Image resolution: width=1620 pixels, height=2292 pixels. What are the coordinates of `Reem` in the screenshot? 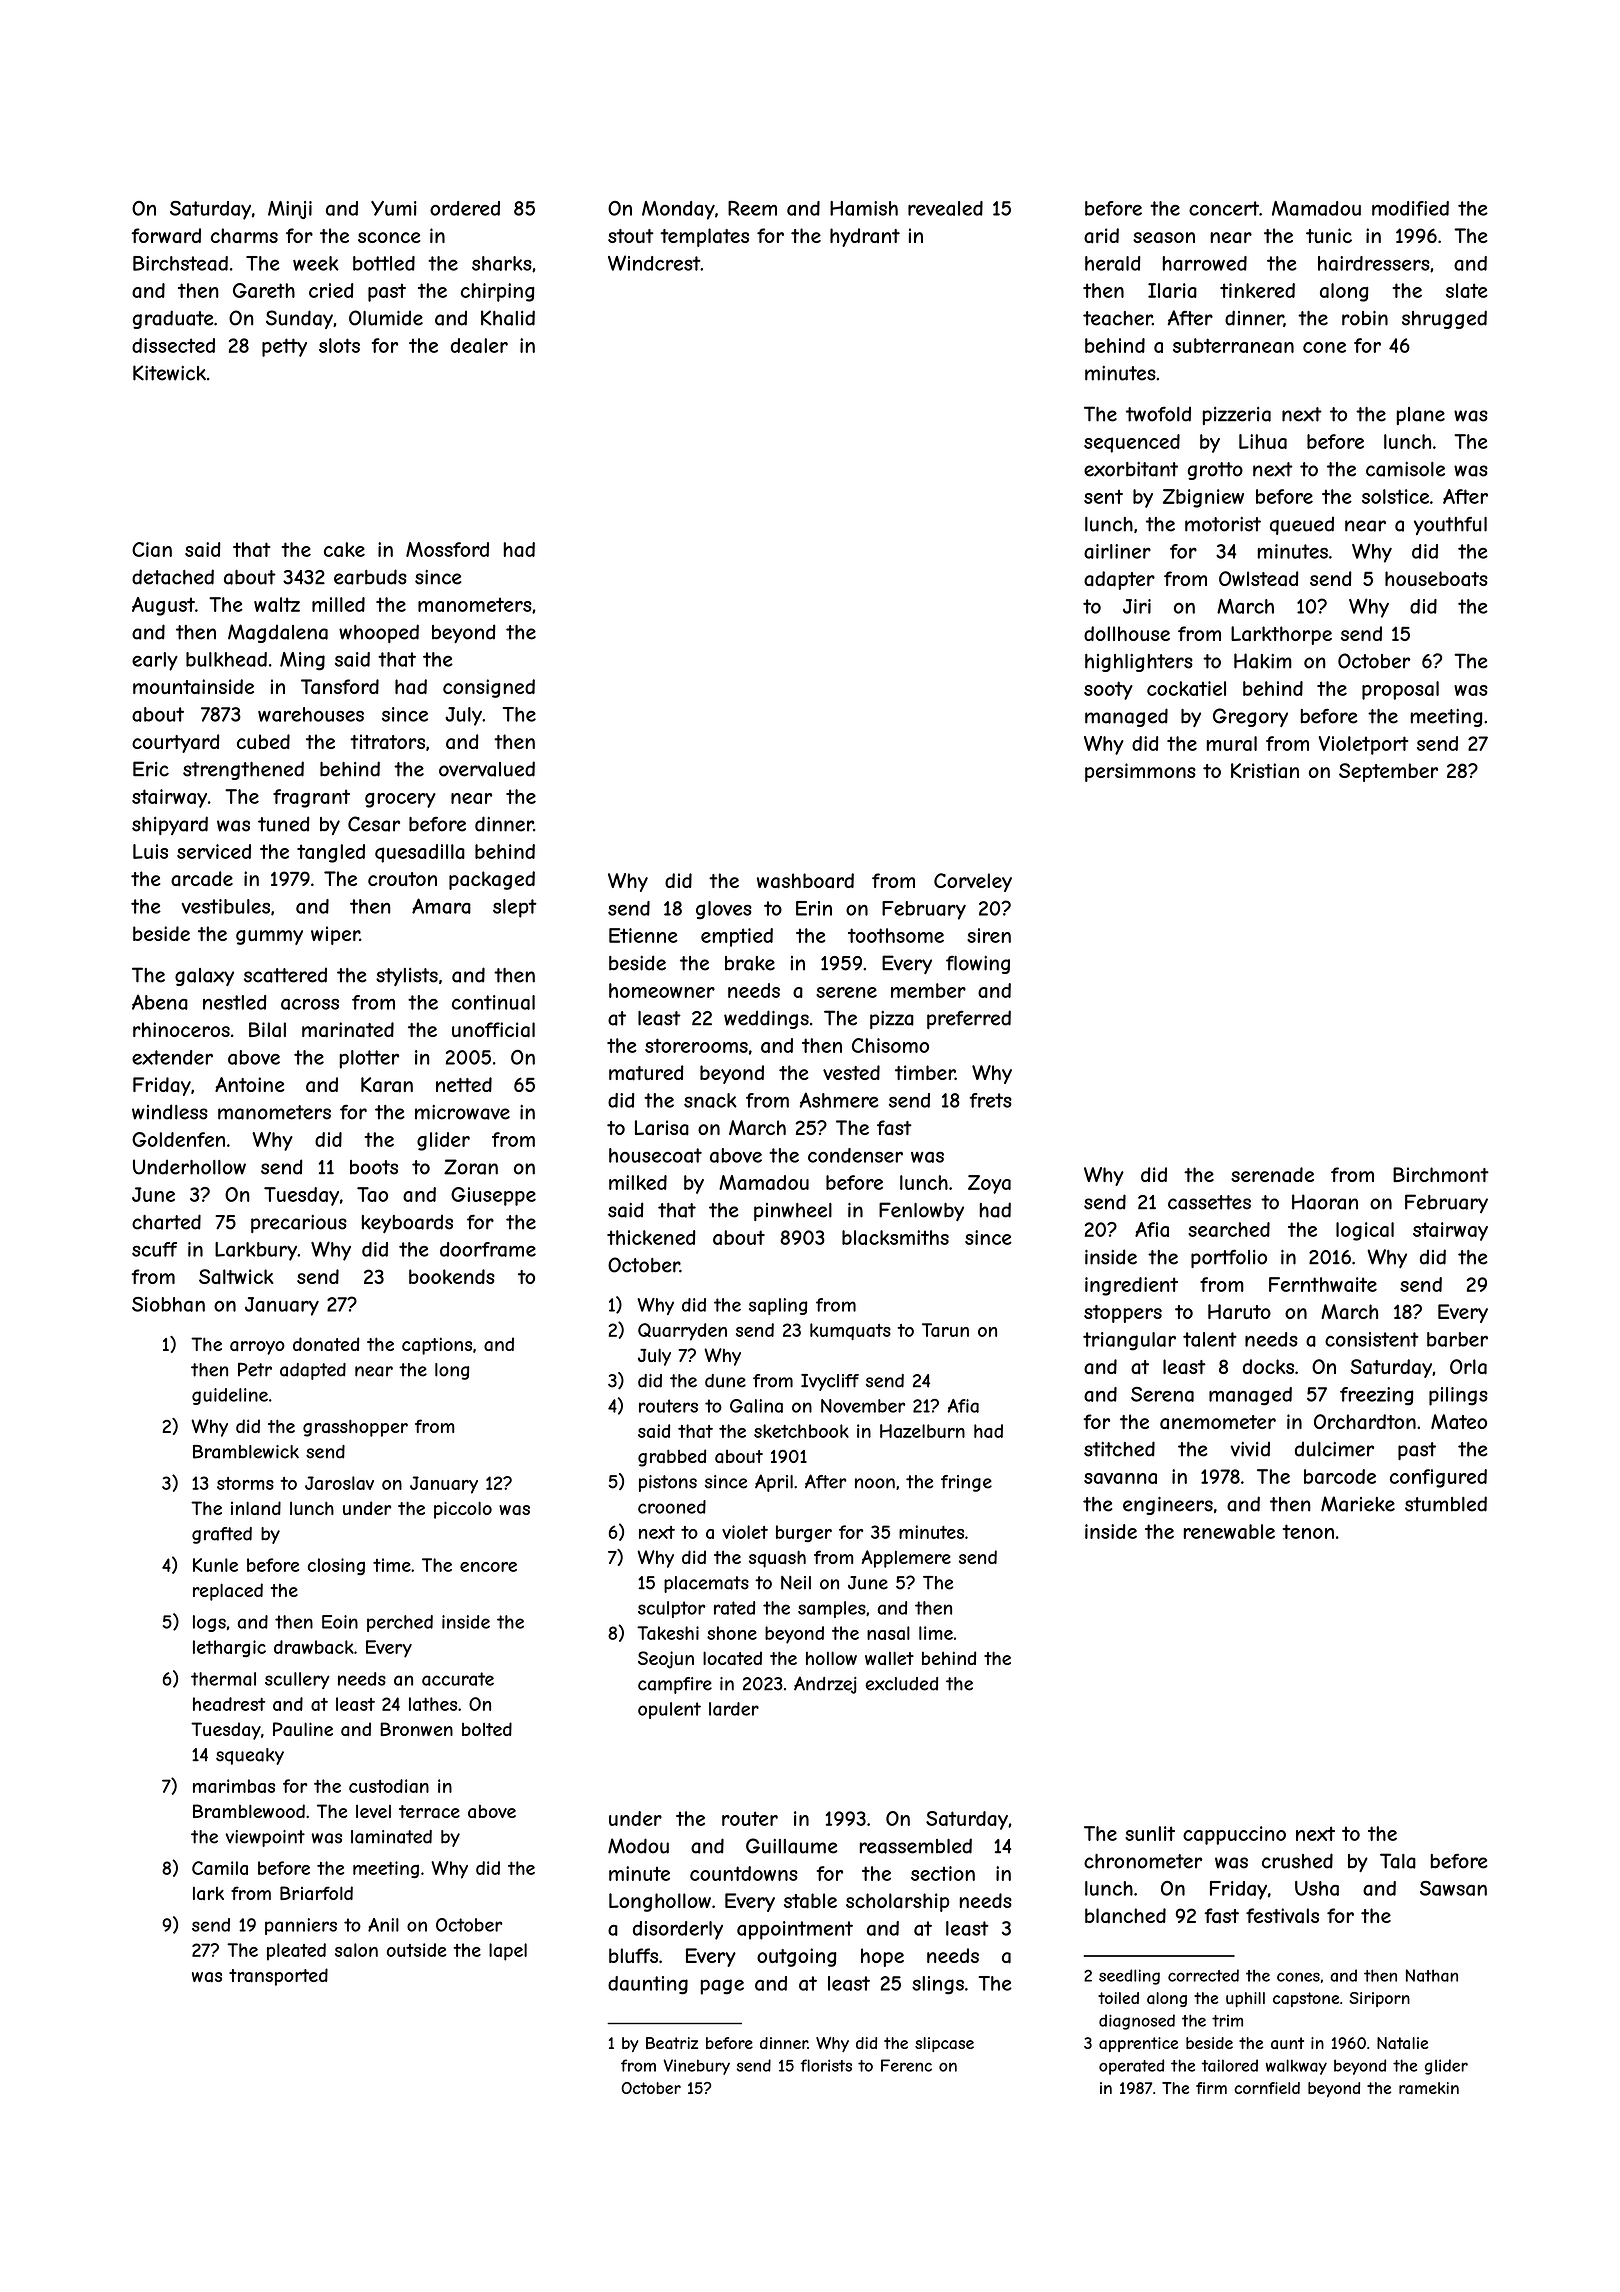 It's located at (752, 208).
